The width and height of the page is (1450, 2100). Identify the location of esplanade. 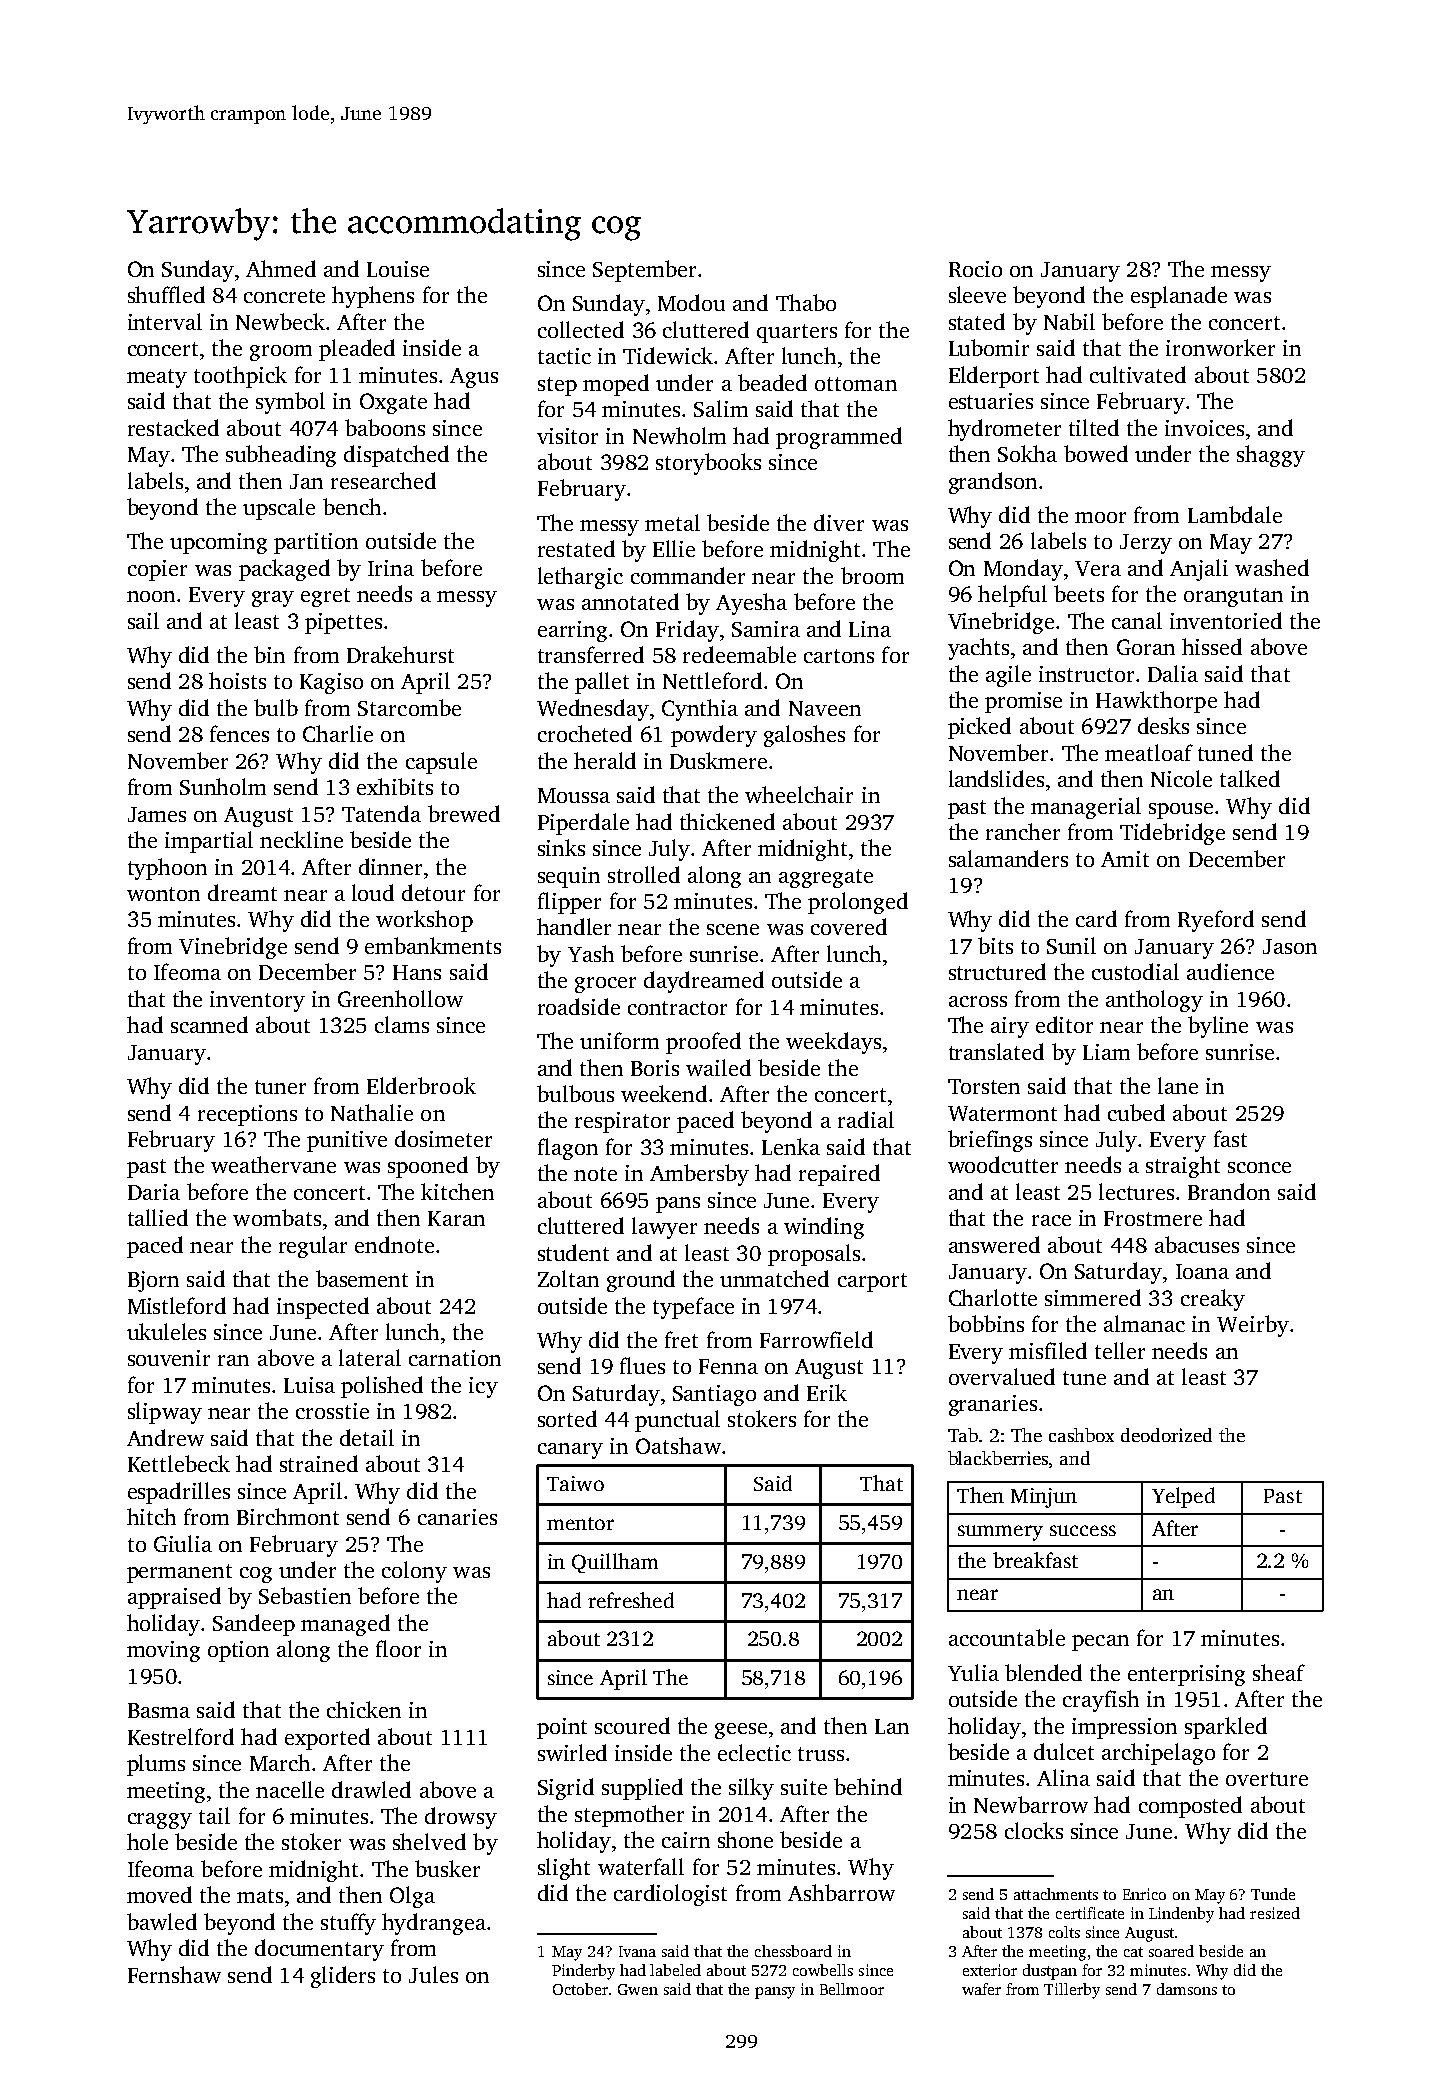
(1179, 297).
